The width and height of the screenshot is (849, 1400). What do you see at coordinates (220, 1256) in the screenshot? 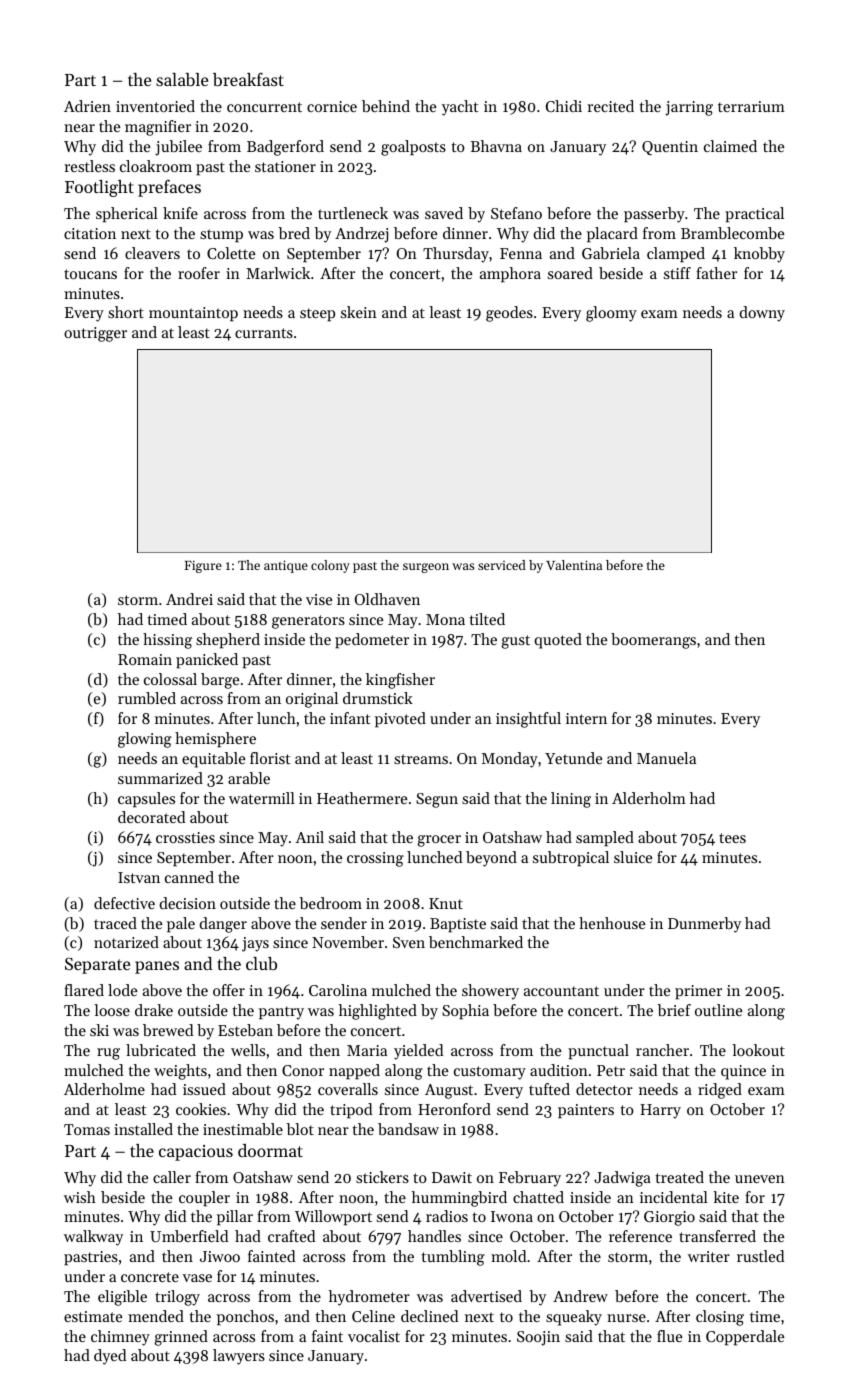
I see `Jiwoo` at bounding box center [220, 1256].
